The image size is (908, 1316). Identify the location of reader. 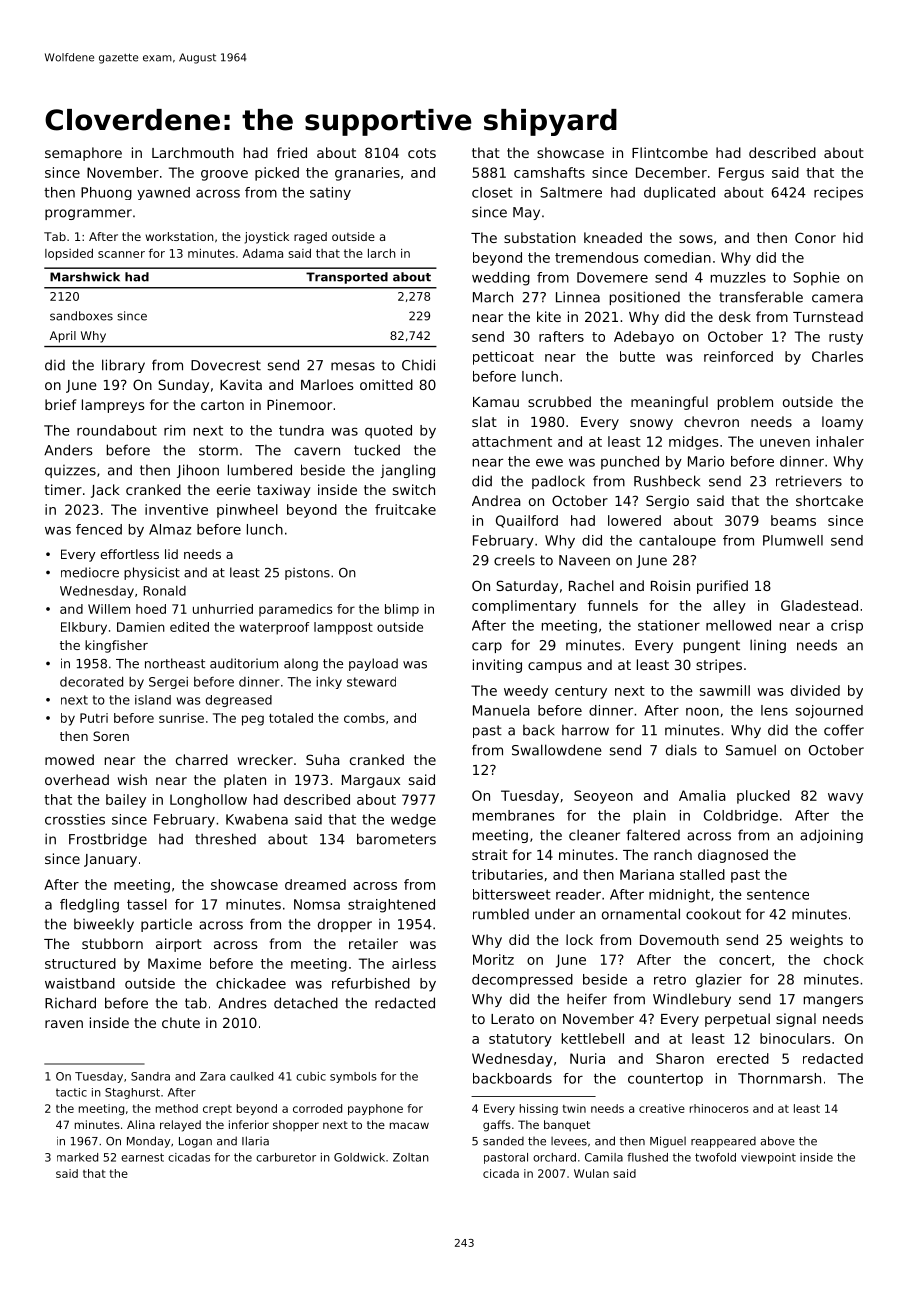
(578, 894).
